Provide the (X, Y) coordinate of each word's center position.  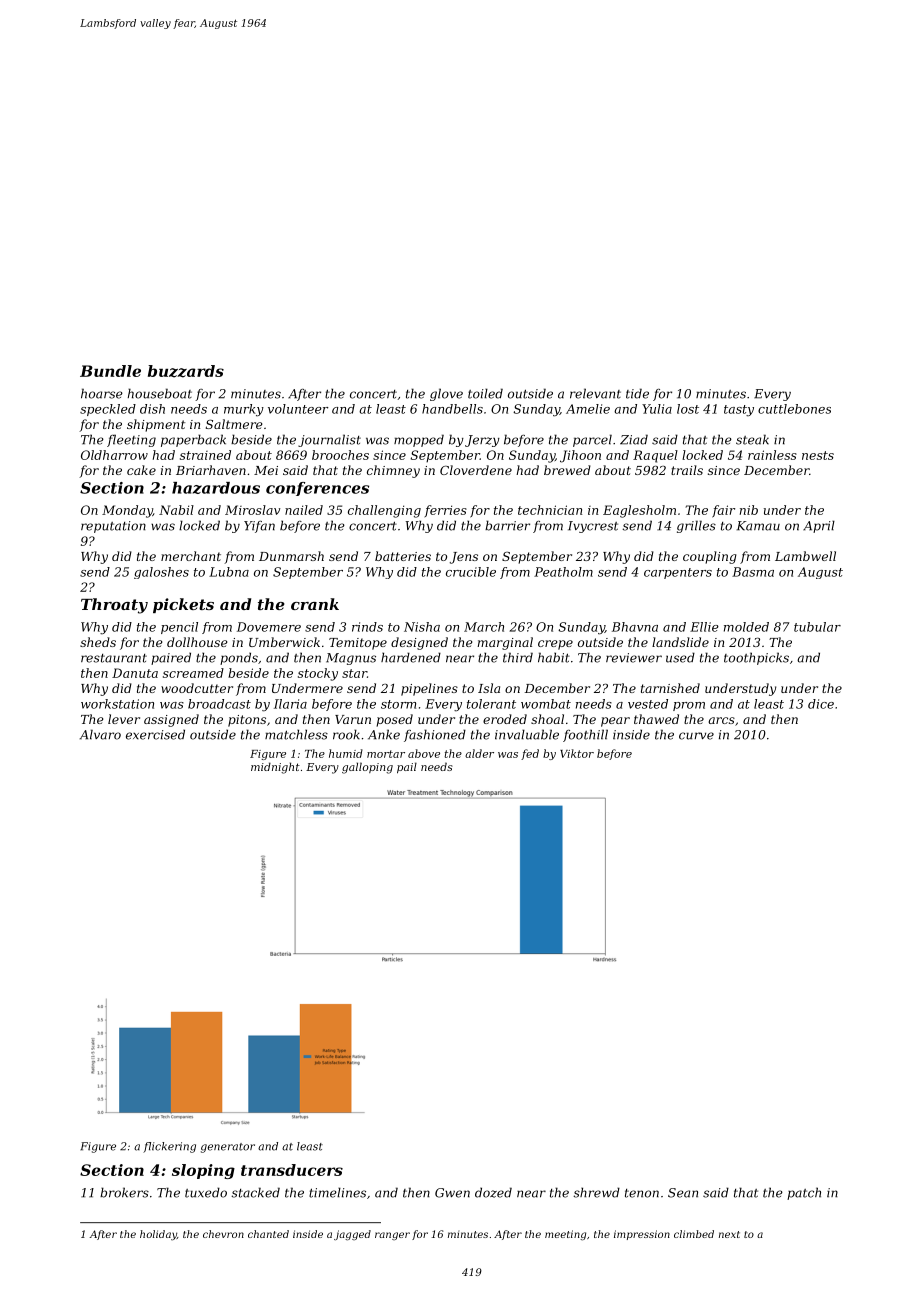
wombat (546, 704)
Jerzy (482, 441)
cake (141, 470)
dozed (493, 1192)
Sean (683, 1193)
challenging (384, 511)
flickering (169, 1147)
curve (696, 736)
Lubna (229, 572)
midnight (275, 768)
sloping (203, 1171)
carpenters (678, 573)
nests (818, 455)
